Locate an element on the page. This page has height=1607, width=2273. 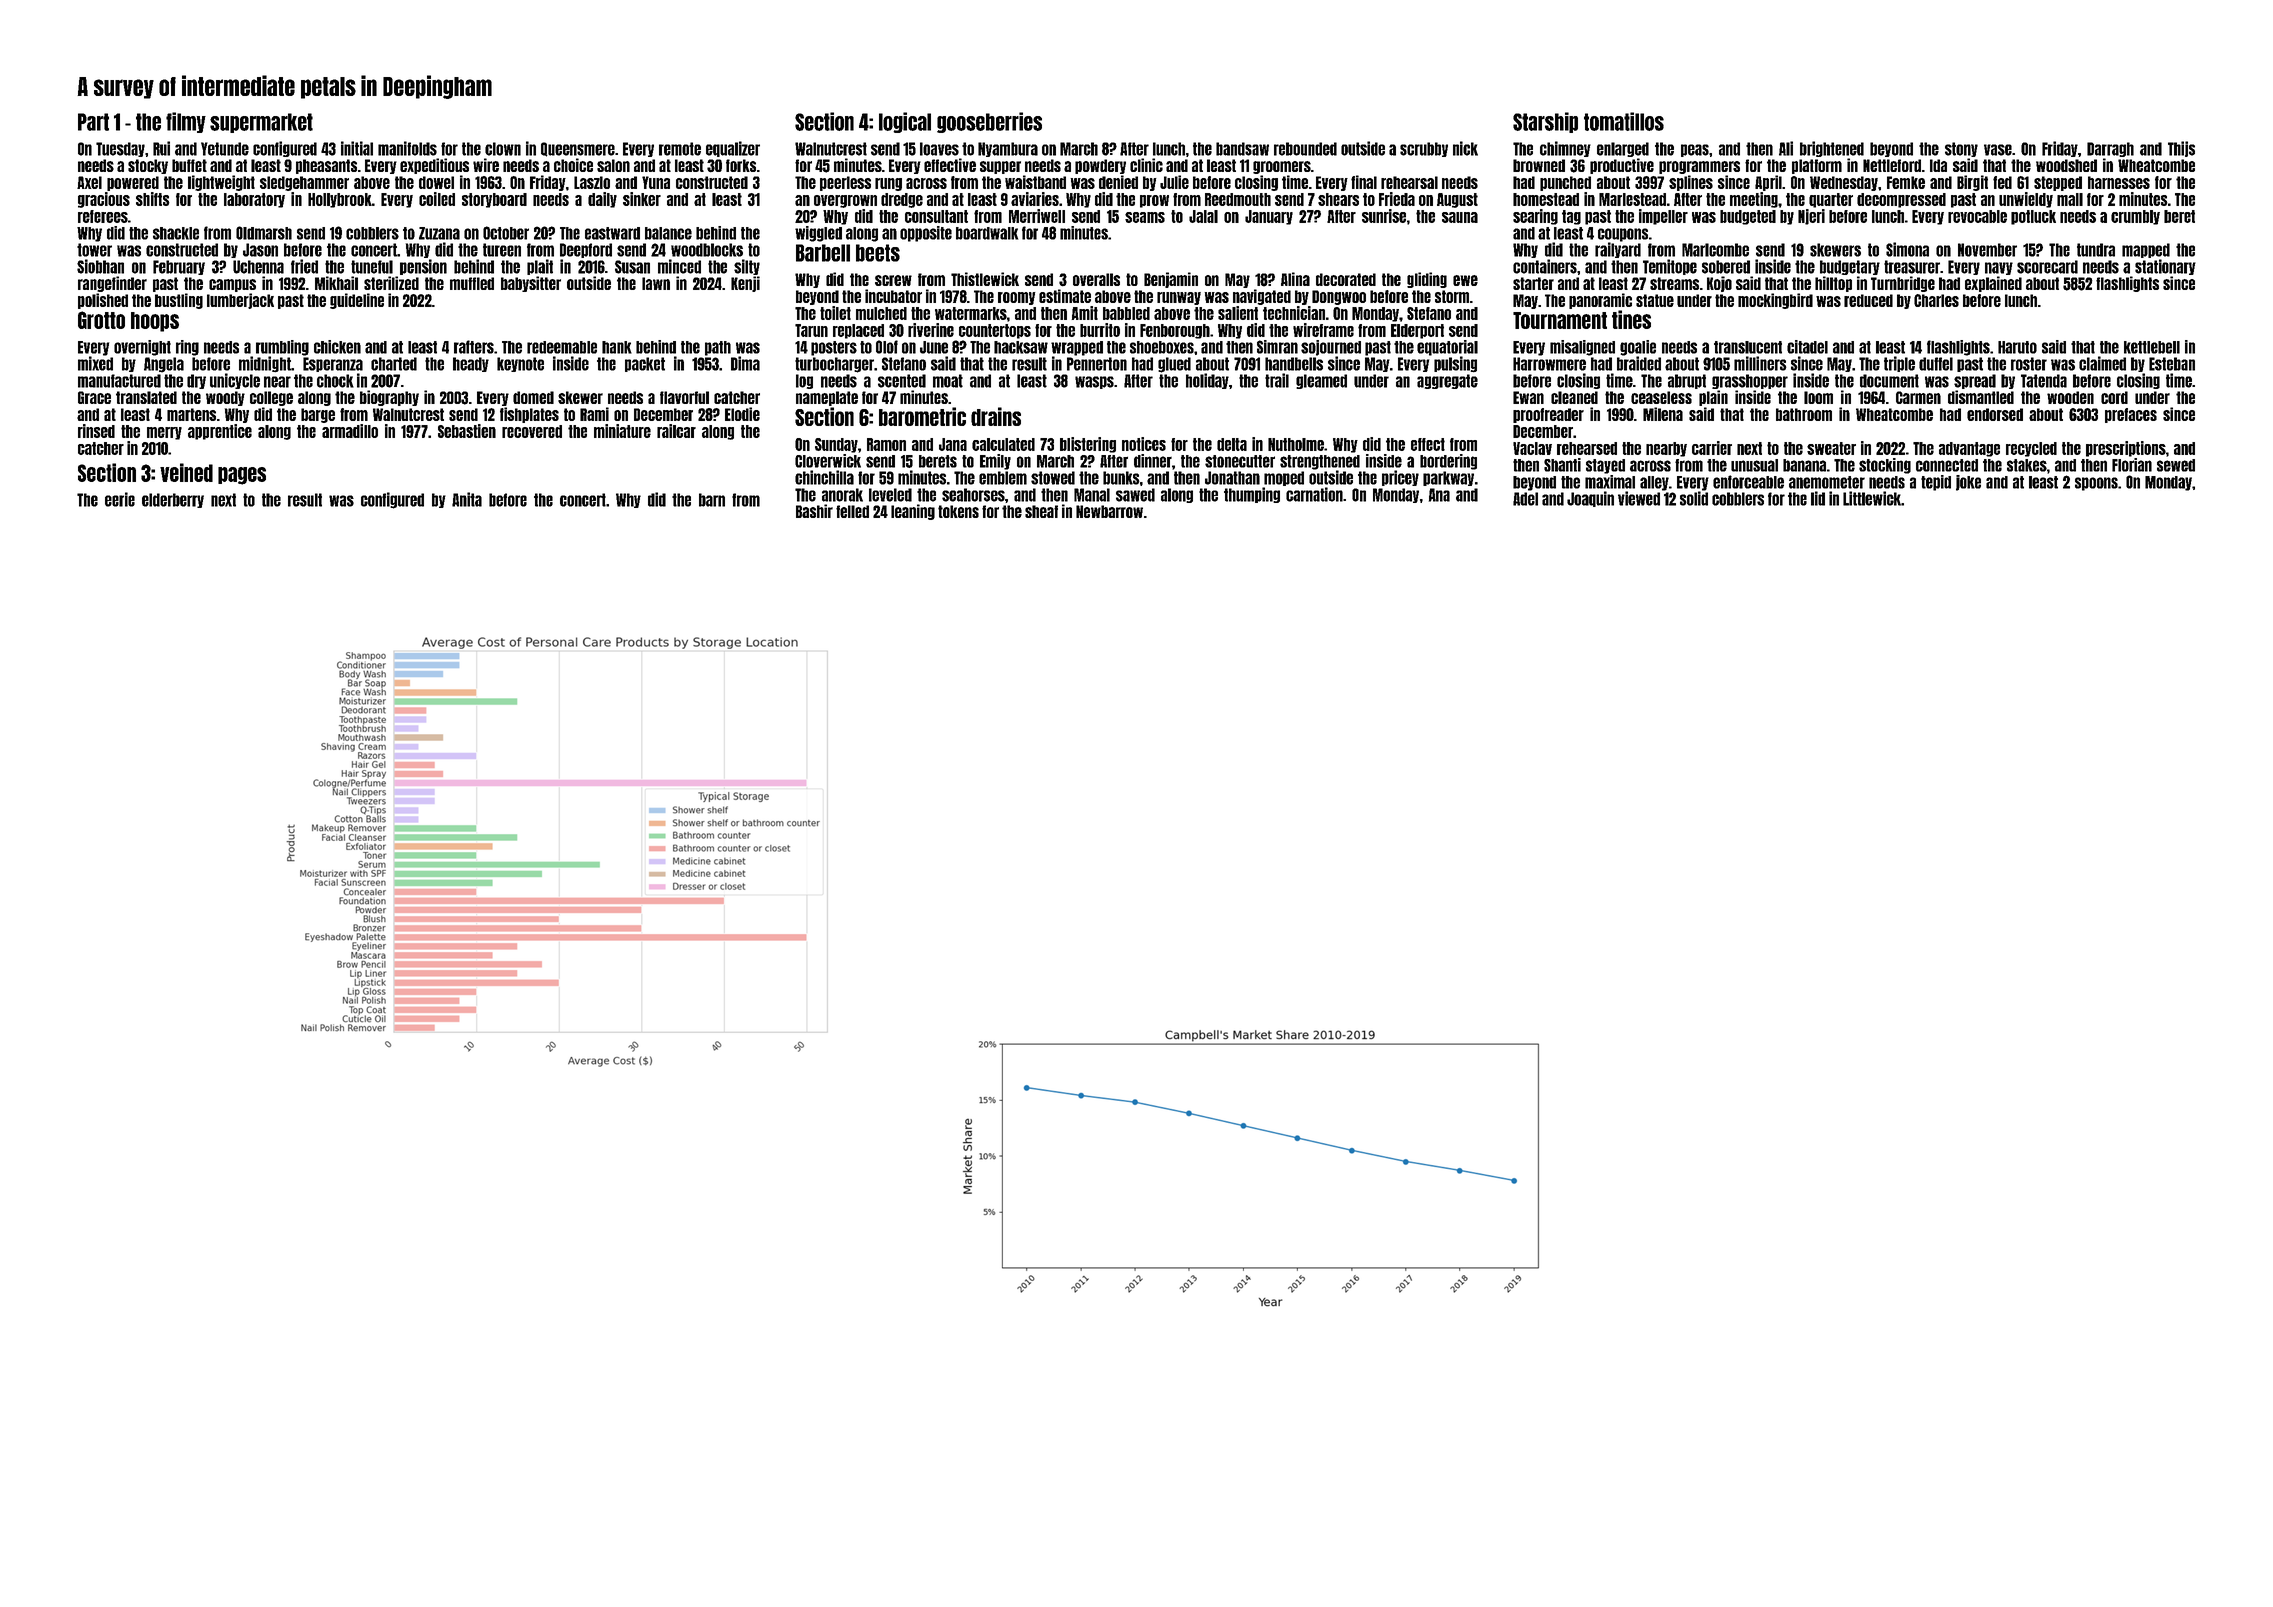
filmy is located at coordinates (186, 122).
